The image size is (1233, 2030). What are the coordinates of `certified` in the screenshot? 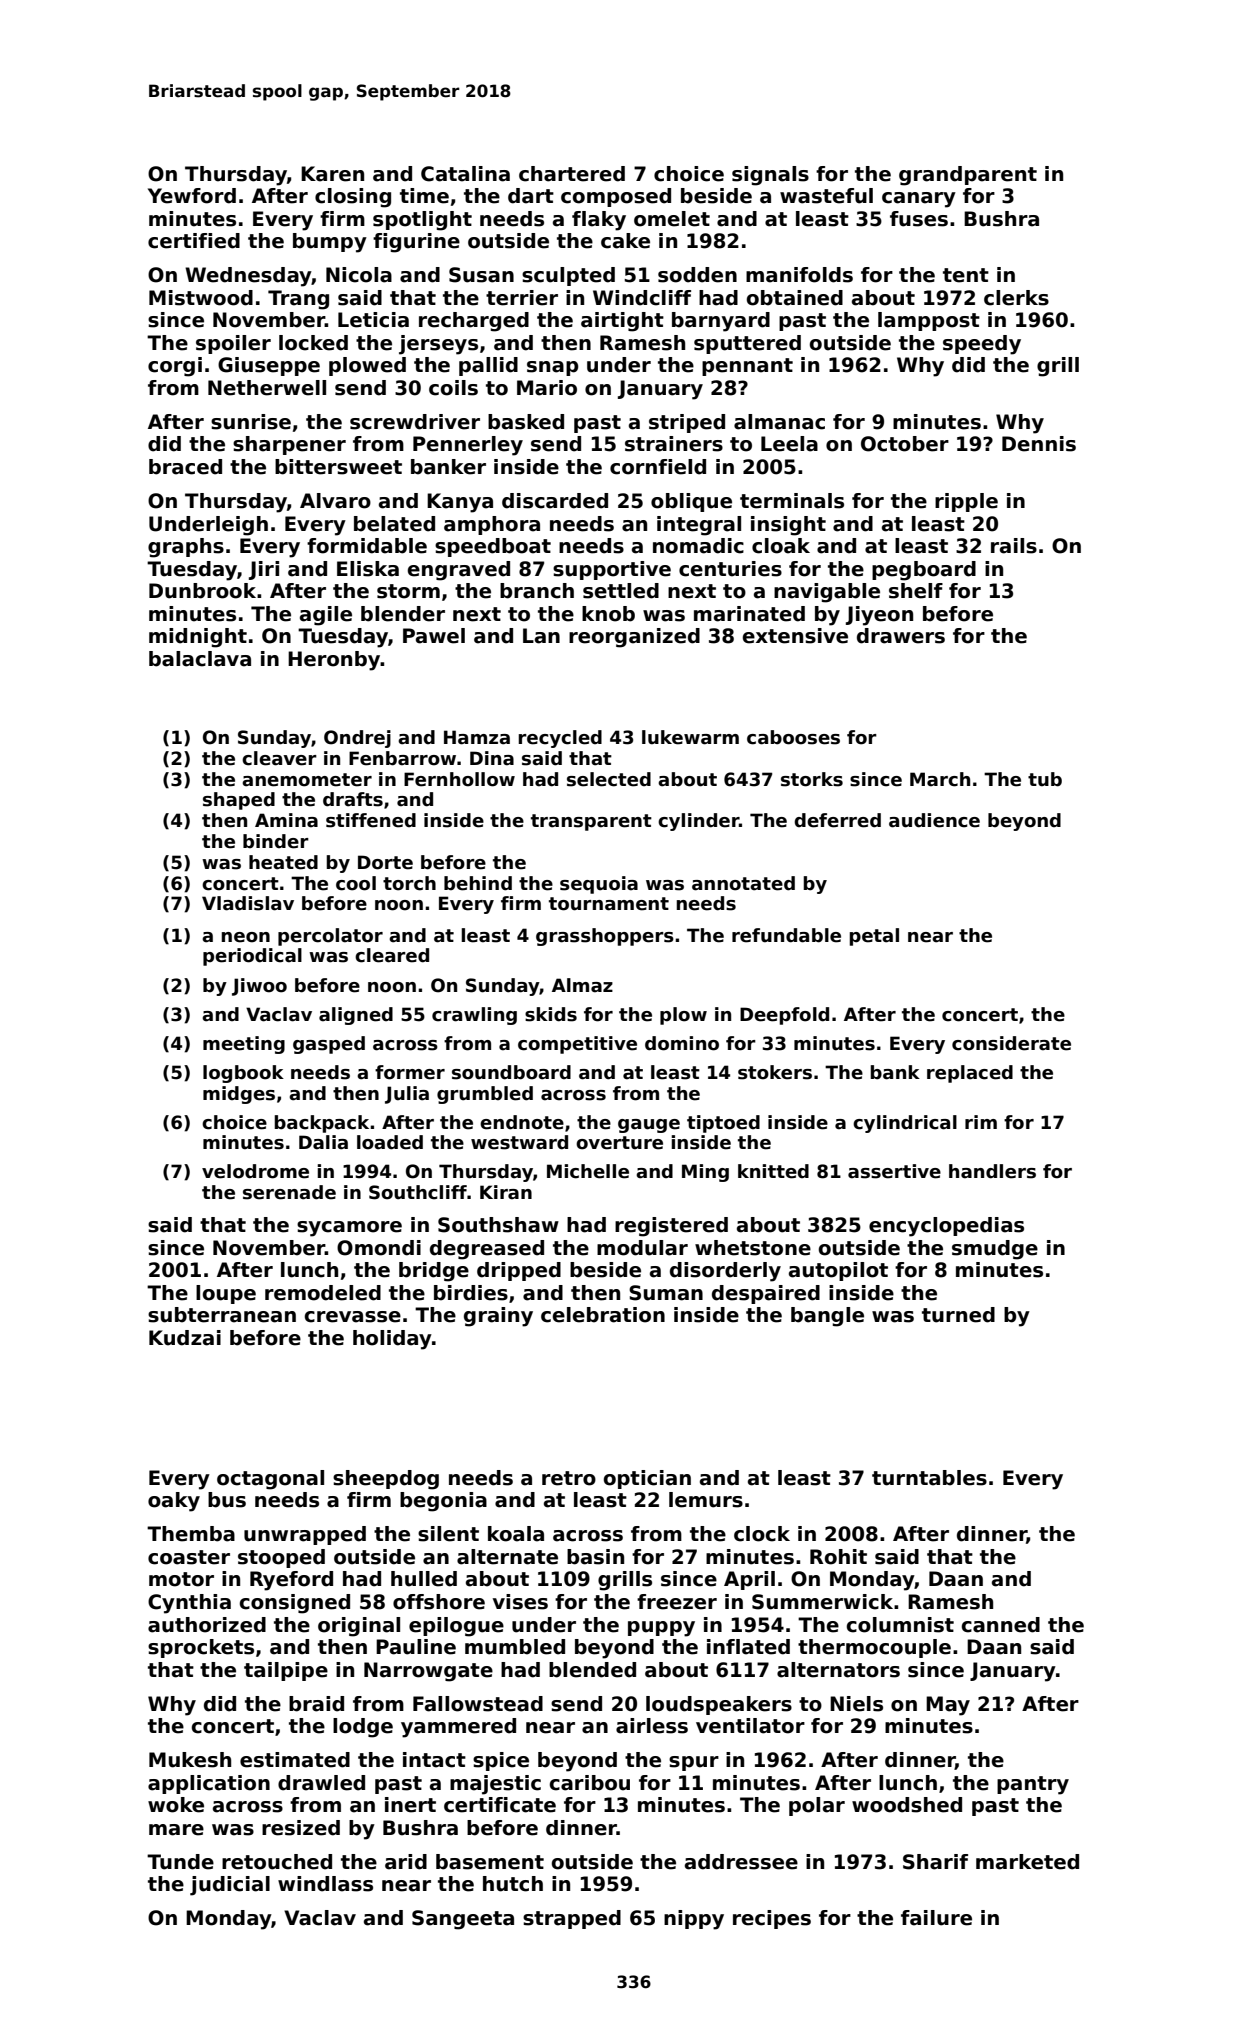 It's located at (194, 241).
